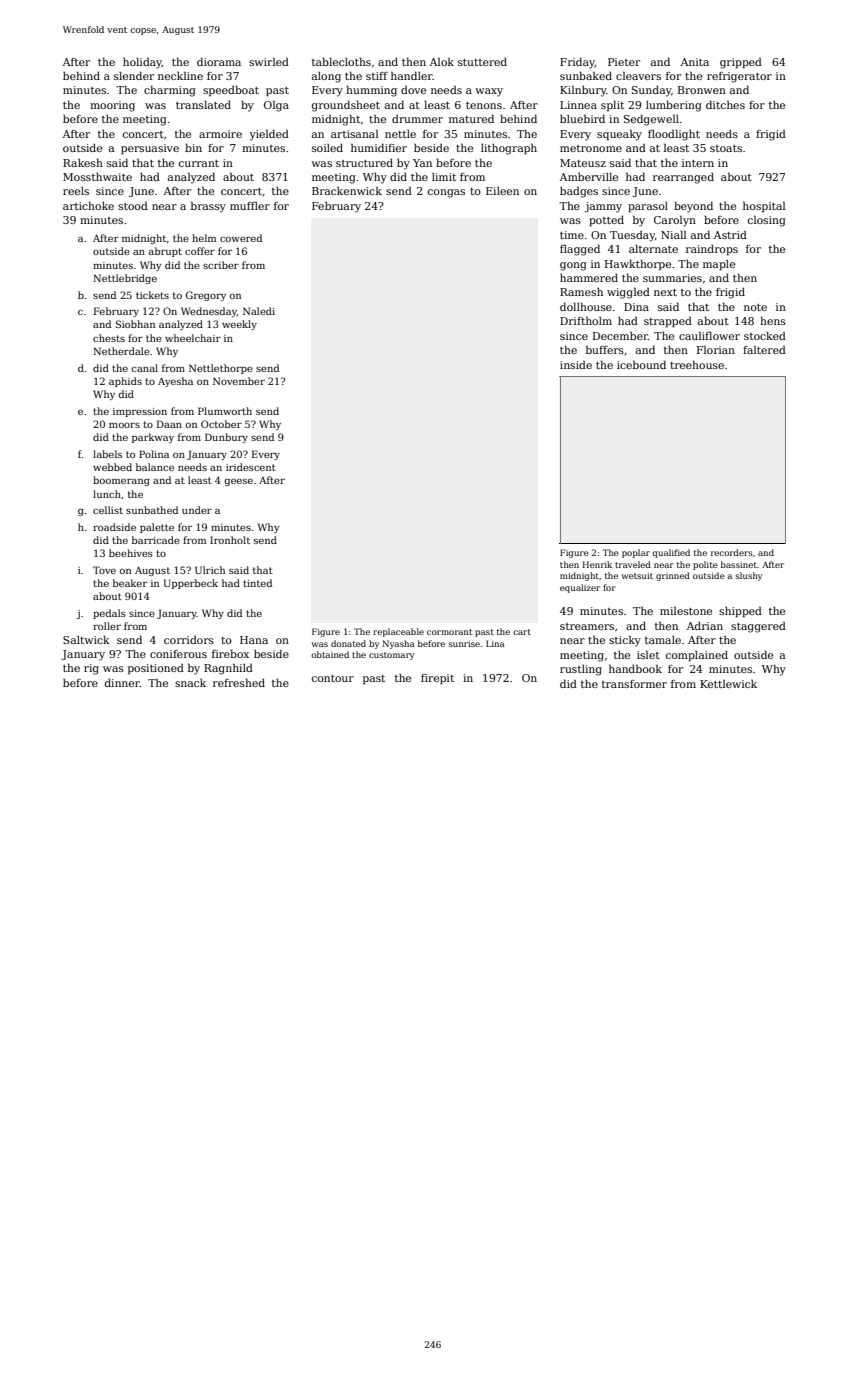 This document has width=849, height=1400. Describe the element at coordinates (636, 553) in the document. I see `poplar` at that location.
